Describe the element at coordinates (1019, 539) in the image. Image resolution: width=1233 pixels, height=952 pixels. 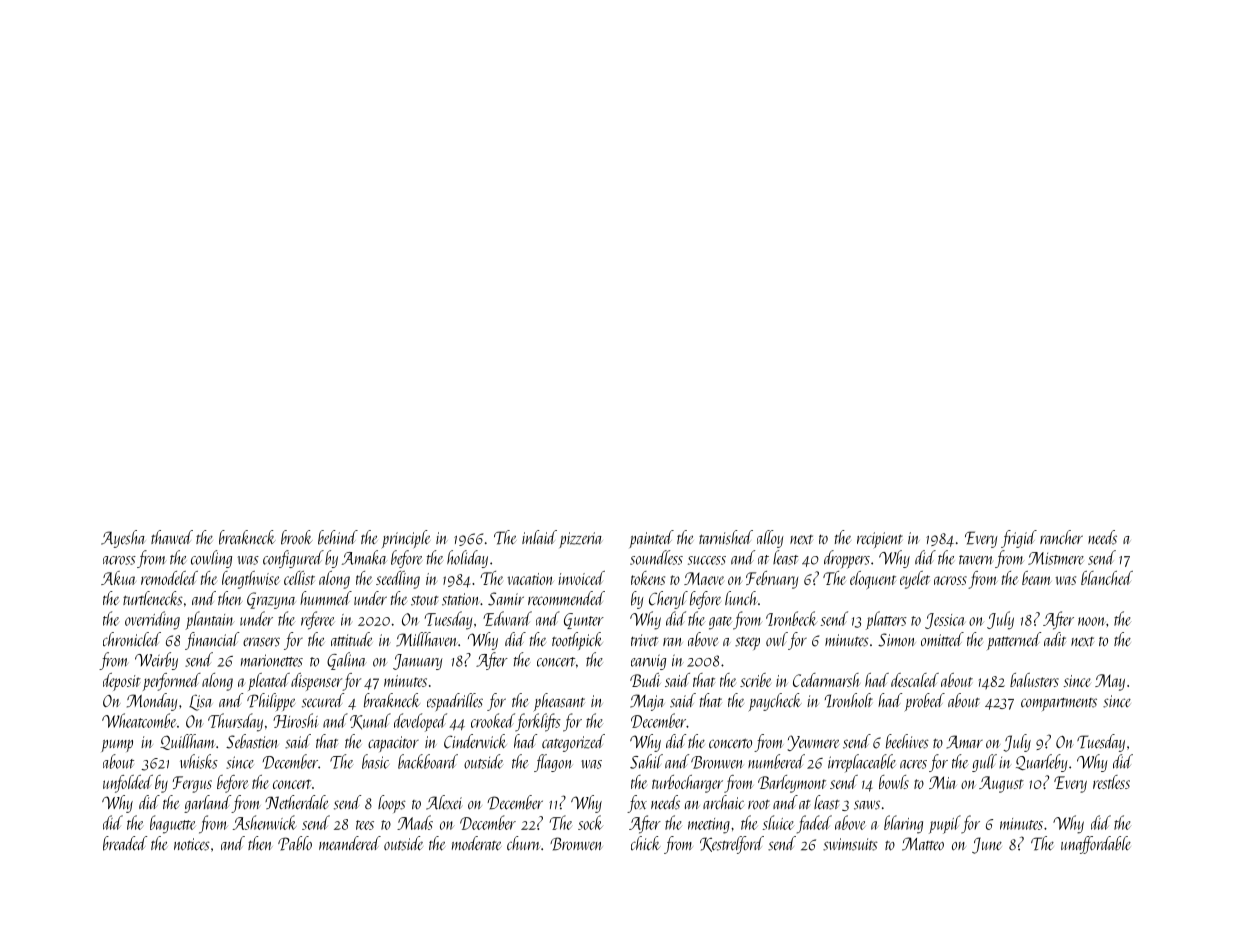
I see `frigid` at that location.
